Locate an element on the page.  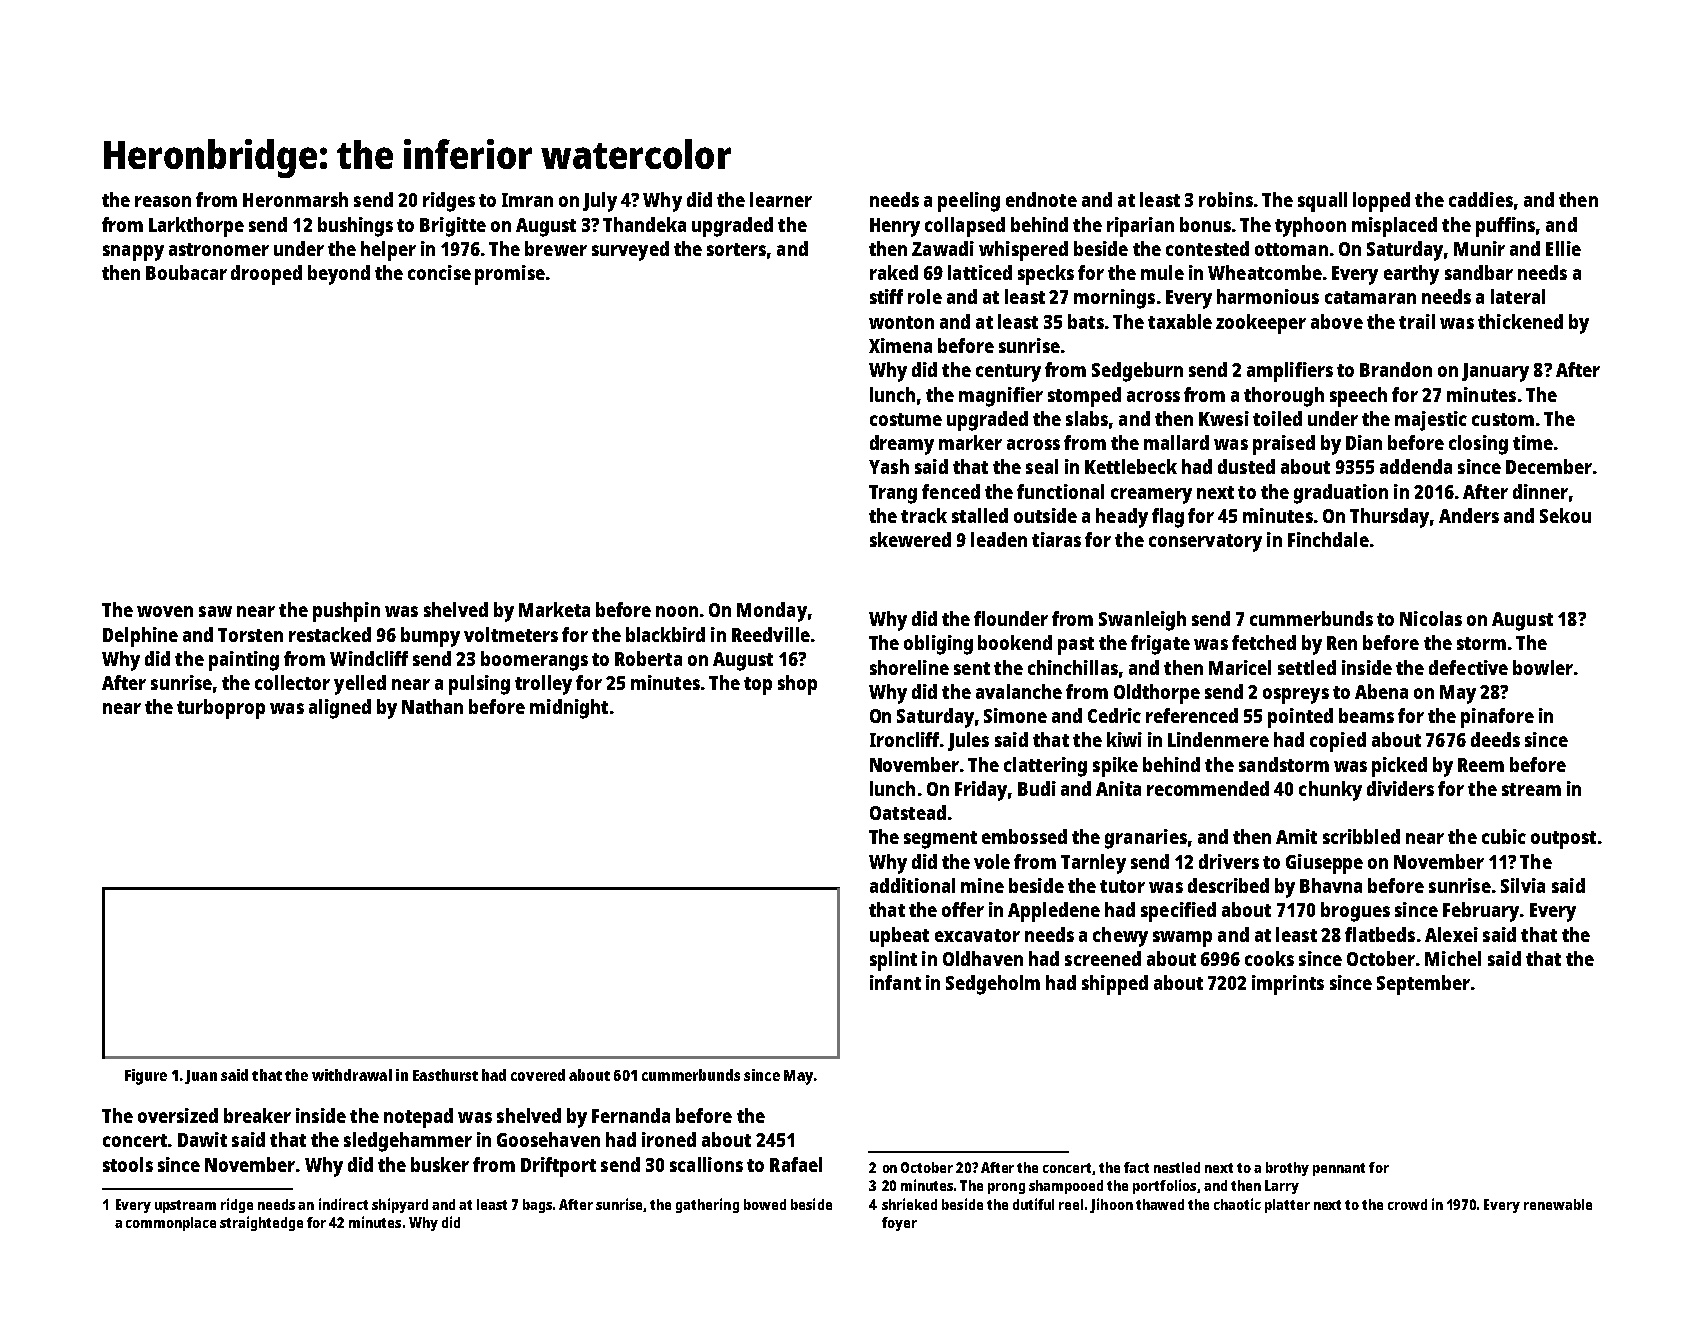
Zawadi is located at coordinates (943, 248).
